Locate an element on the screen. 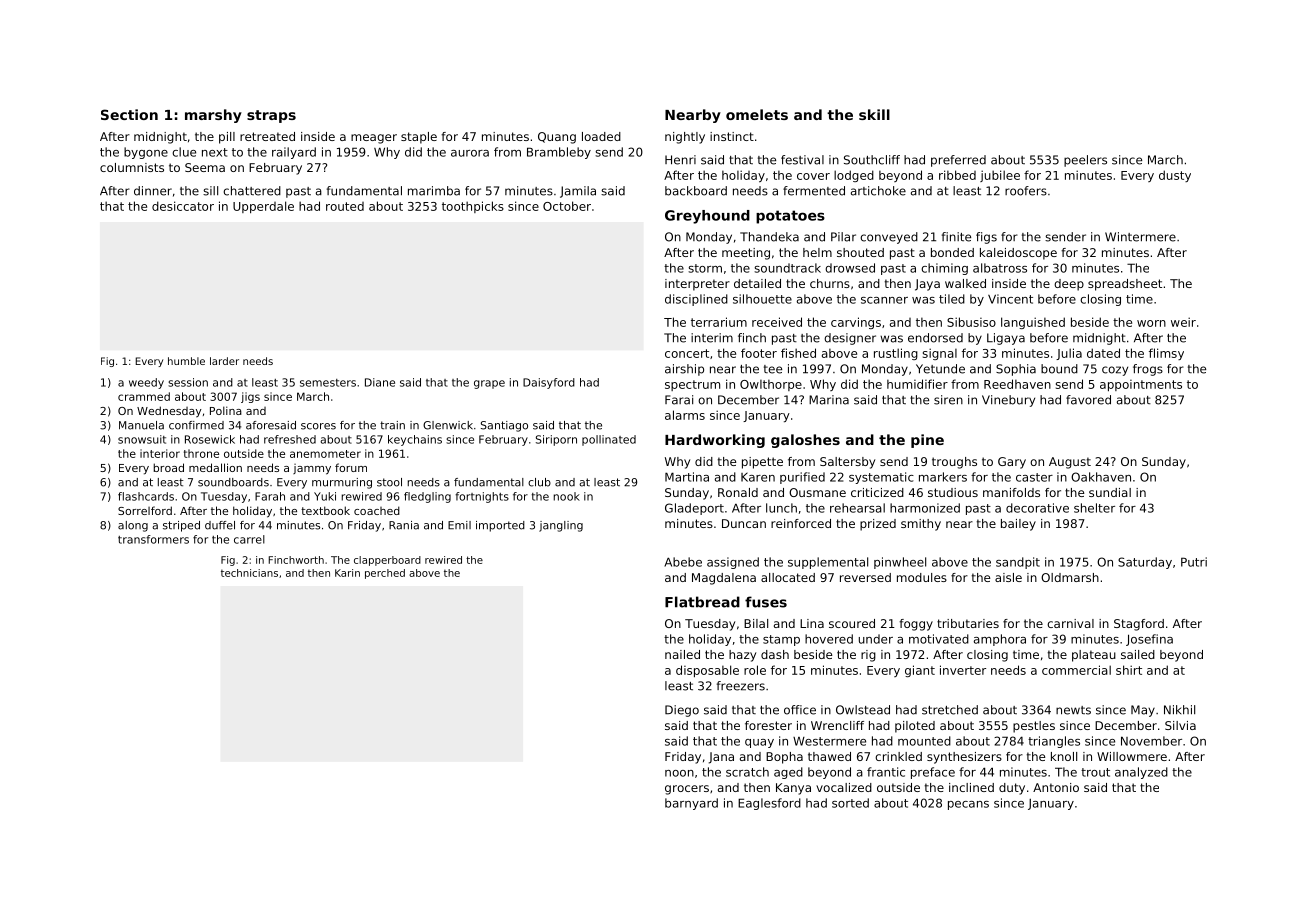  noon is located at coordinates (679, 773).
